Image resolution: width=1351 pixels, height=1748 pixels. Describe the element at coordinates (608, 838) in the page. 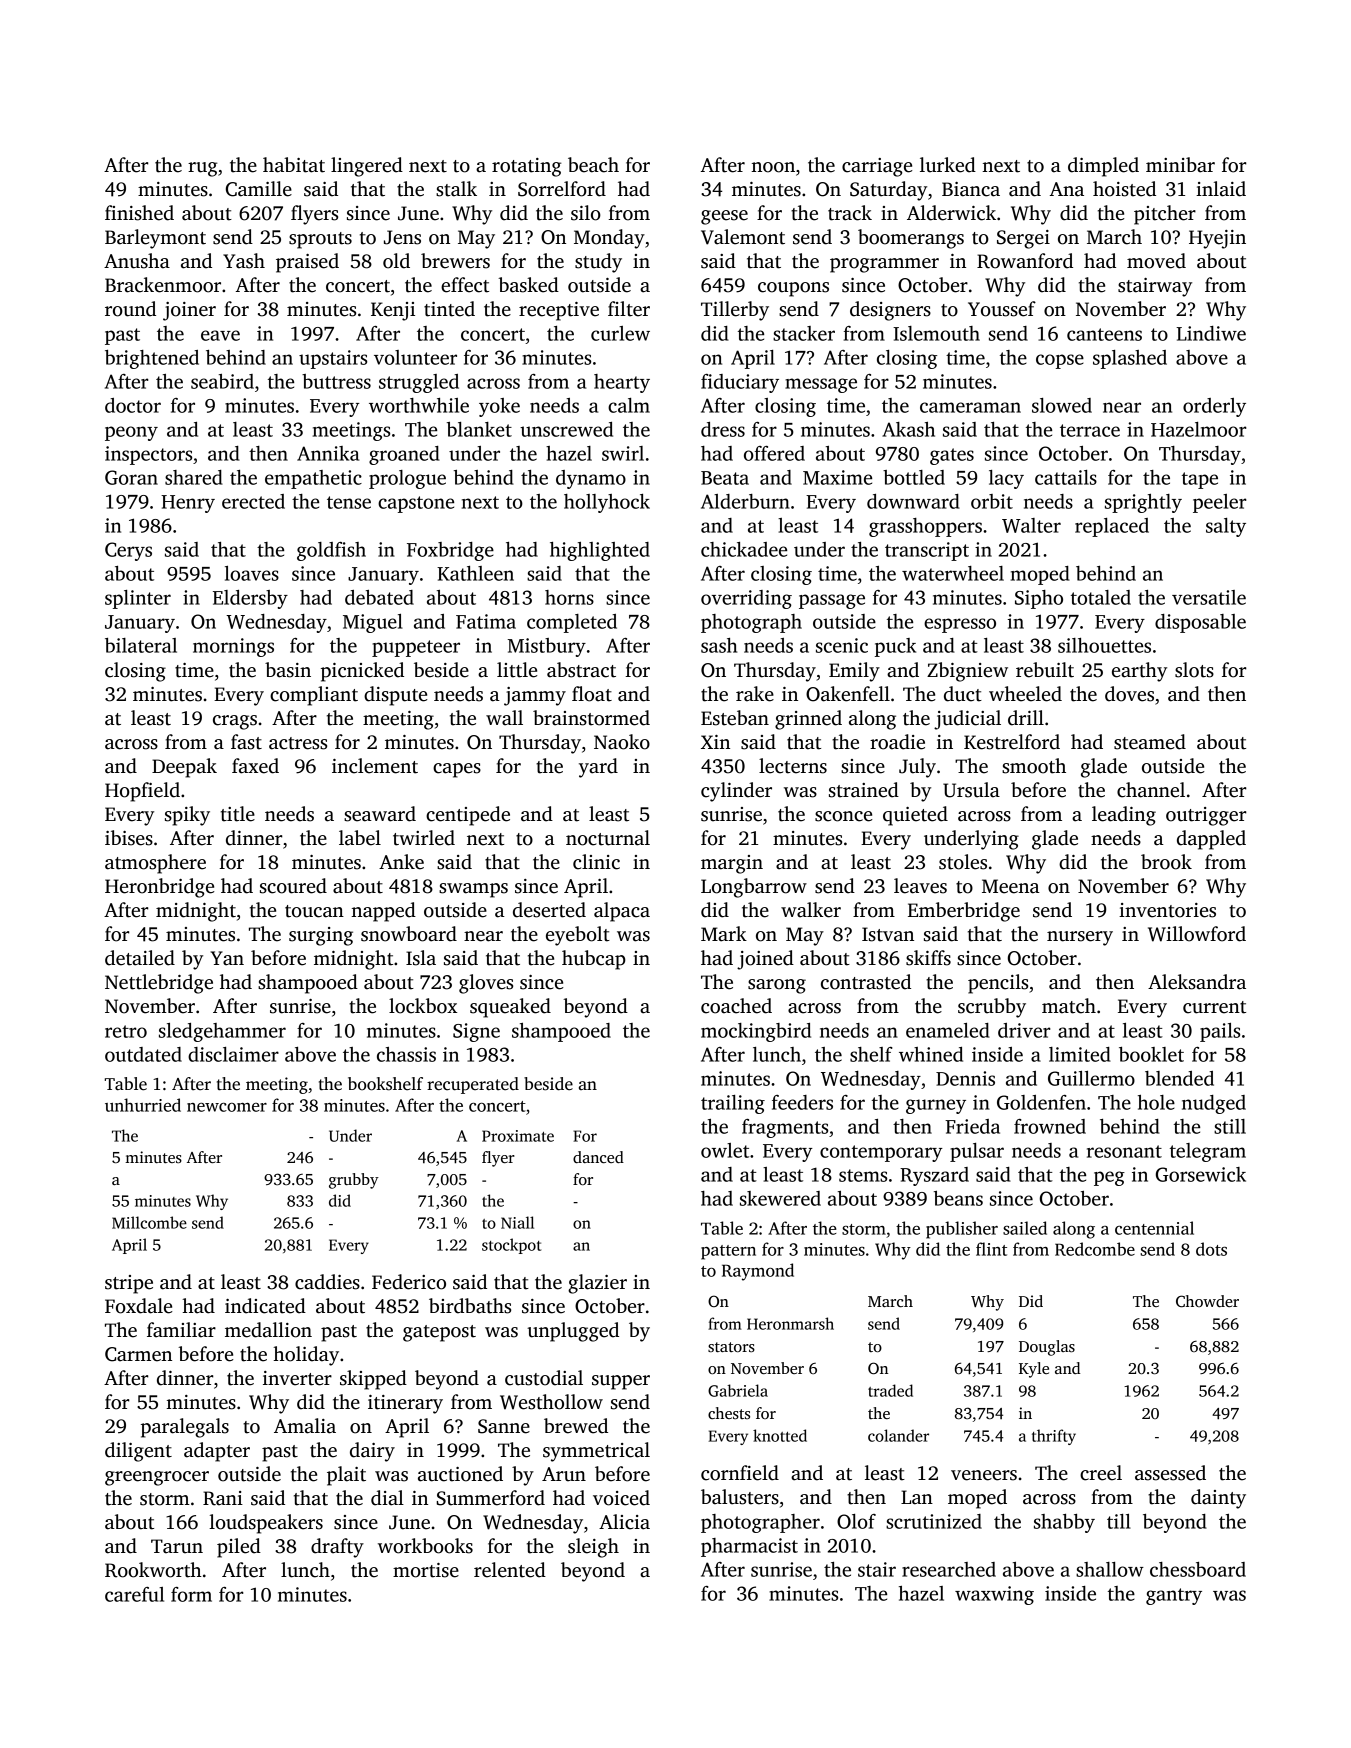

I see `nocturnal` at that location.
